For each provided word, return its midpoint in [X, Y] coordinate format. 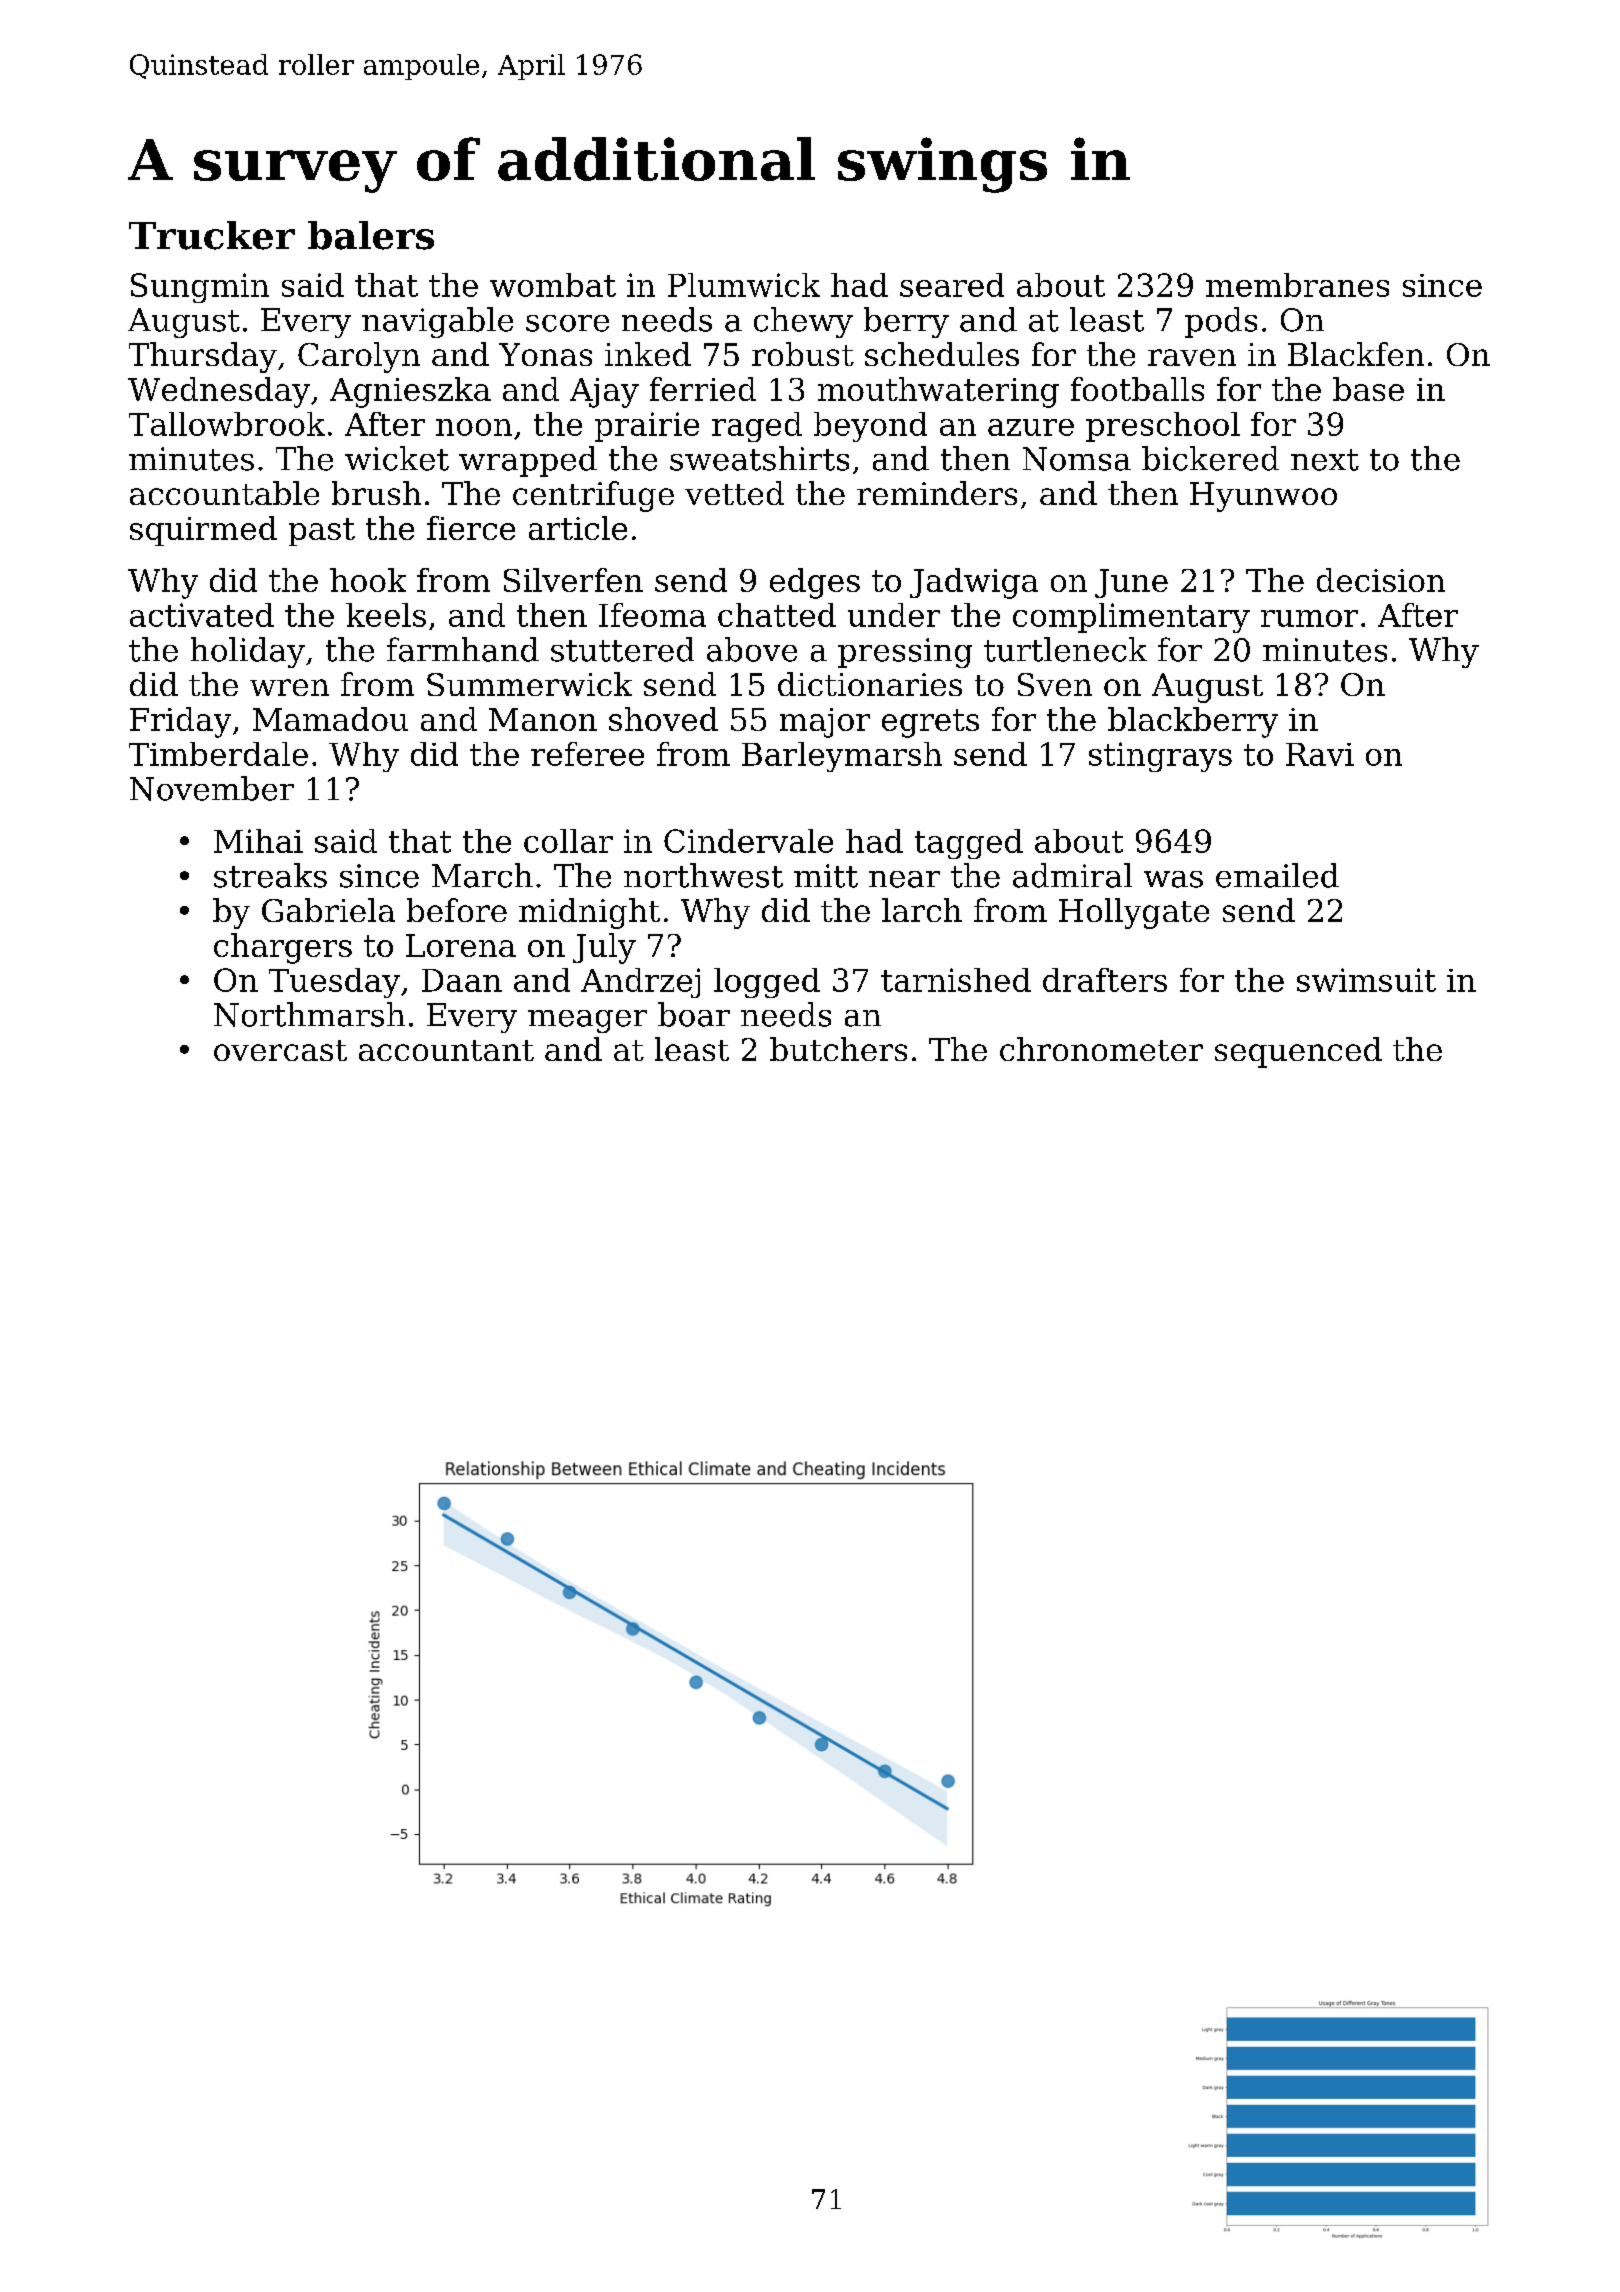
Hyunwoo [1263, 497]
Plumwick [744, 285]
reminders [937, 493]
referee [587, 754]
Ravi [1320, 754]
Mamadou [330, 719]
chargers [283, 948]
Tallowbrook [227, 424]
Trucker [212, 235]
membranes [1297, 285]
